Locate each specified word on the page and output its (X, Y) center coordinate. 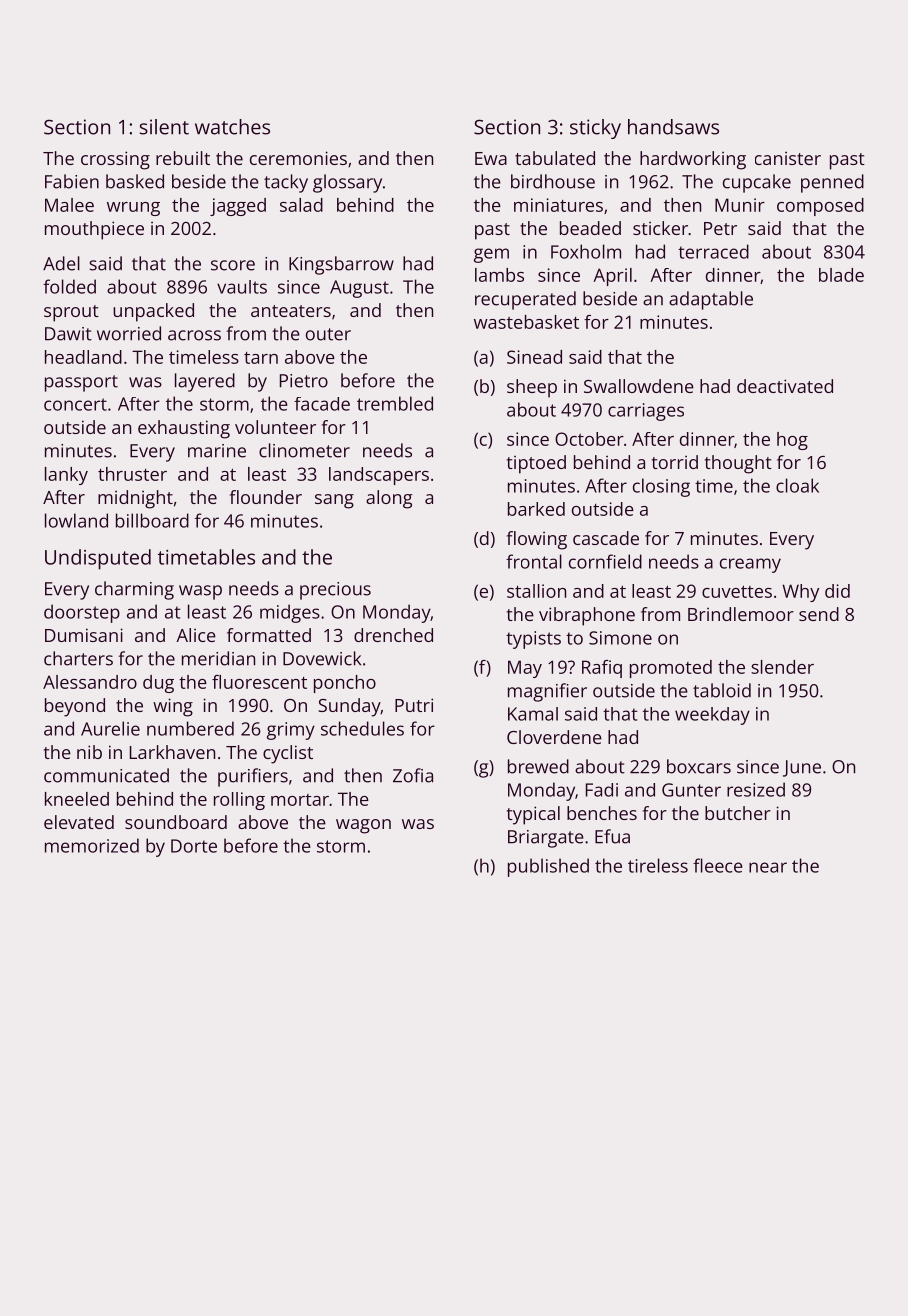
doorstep (82, 613)
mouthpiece (94, 230)
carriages (646, 412)
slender (782, 667)
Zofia (413, 775)
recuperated (525, 300)
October (589, 439)
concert (75, 404)
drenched (393, 635)
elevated (79, 822)
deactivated (785, 386)
